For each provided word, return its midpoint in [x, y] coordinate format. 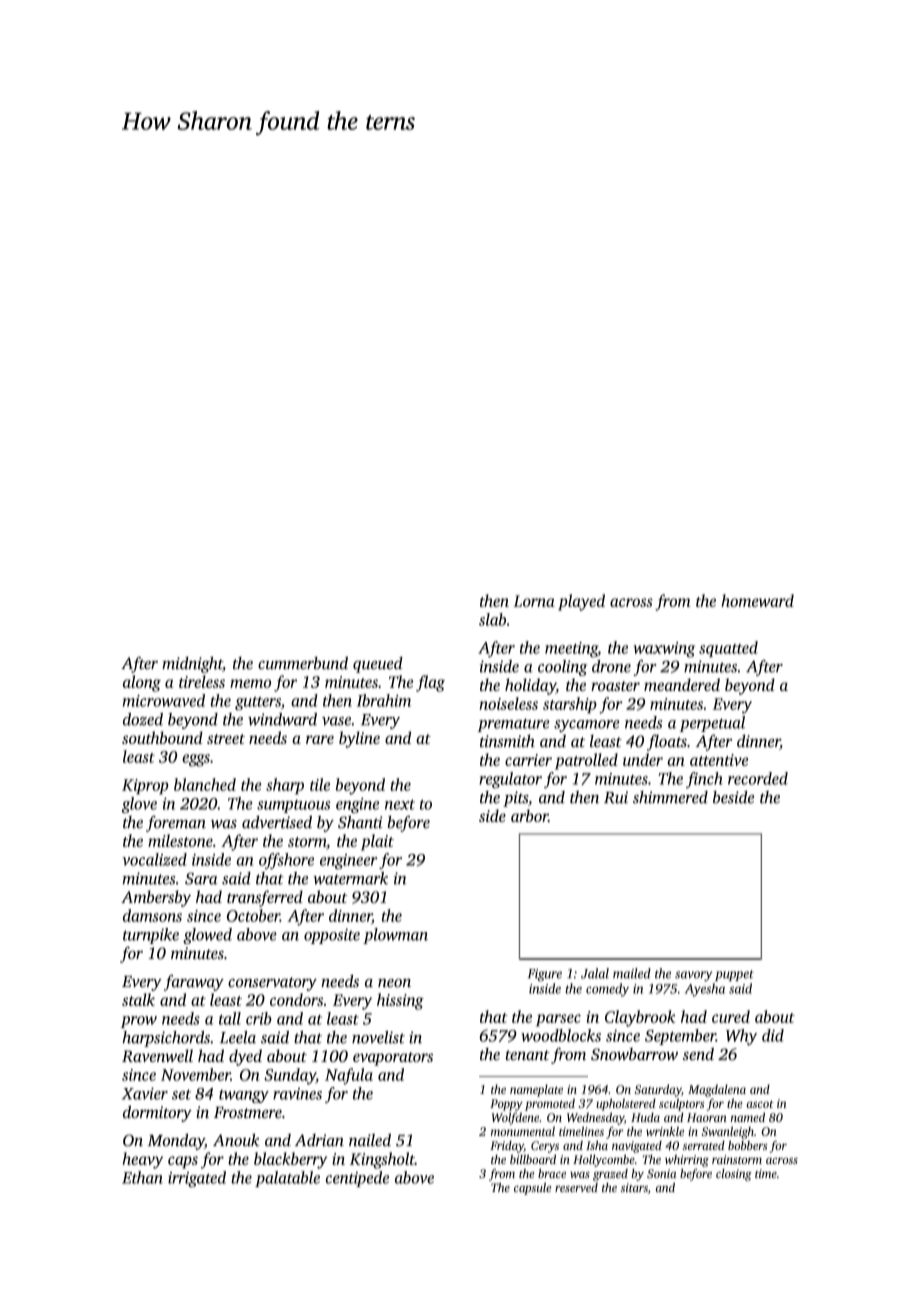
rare [320, 739]
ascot [760, 1104]
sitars [634, 1187]
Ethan [142, 1177]
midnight [192, 665]
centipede [357, 1179]
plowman [395, 936]
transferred [265, 898]
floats [667, 742]
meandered [682, 684]
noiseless [509, 703]
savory [693, 976]
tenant [528, 1055]
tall [230, 1018]
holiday [530, 686]
